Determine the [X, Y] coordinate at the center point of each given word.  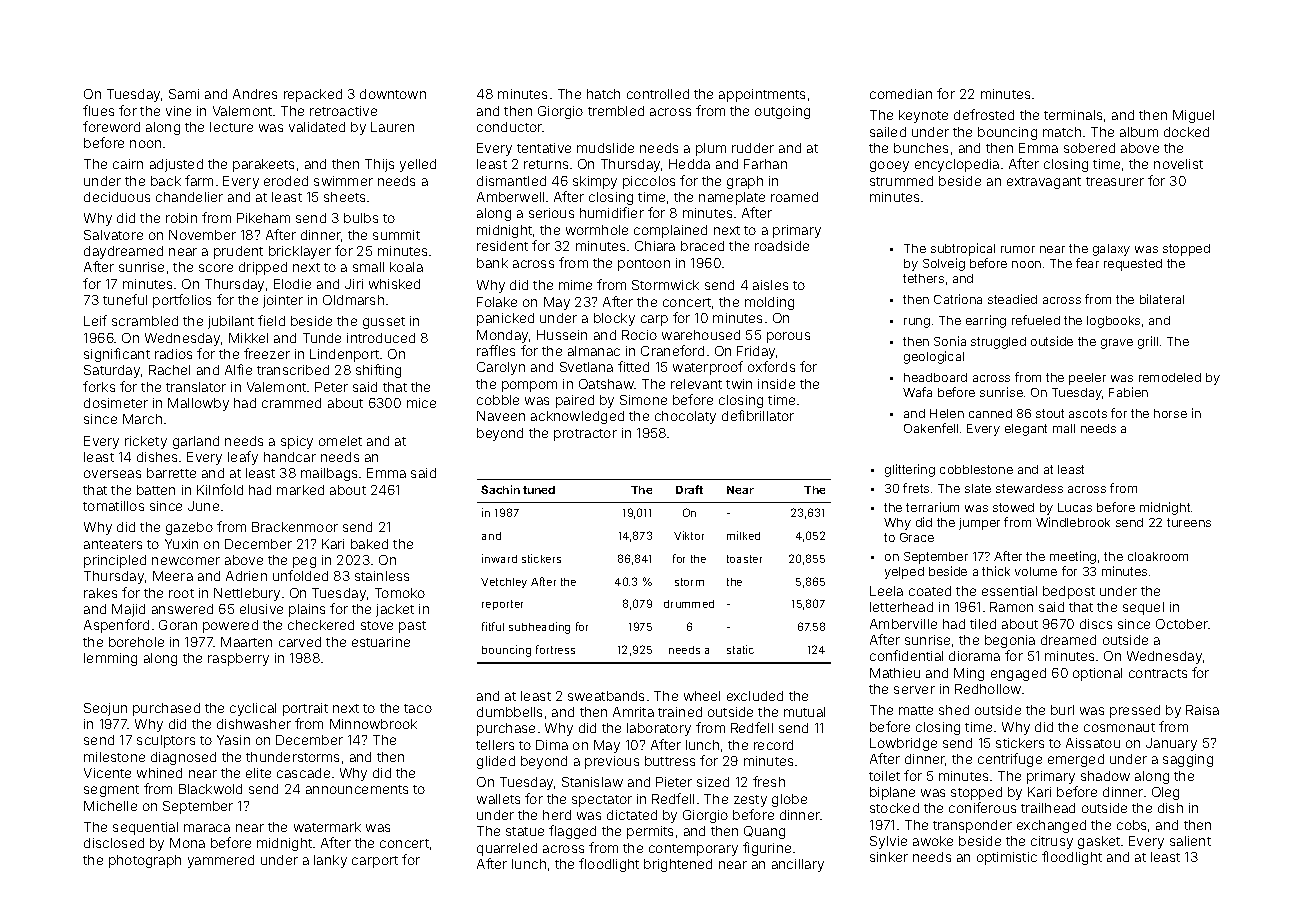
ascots [1088, 413]
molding [769, 303]
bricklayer [300, 252]
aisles [770, 285]
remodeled [1170, 377]
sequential [145, 828]
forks [99, 386]
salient [1190, 841]
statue [525, 831]
